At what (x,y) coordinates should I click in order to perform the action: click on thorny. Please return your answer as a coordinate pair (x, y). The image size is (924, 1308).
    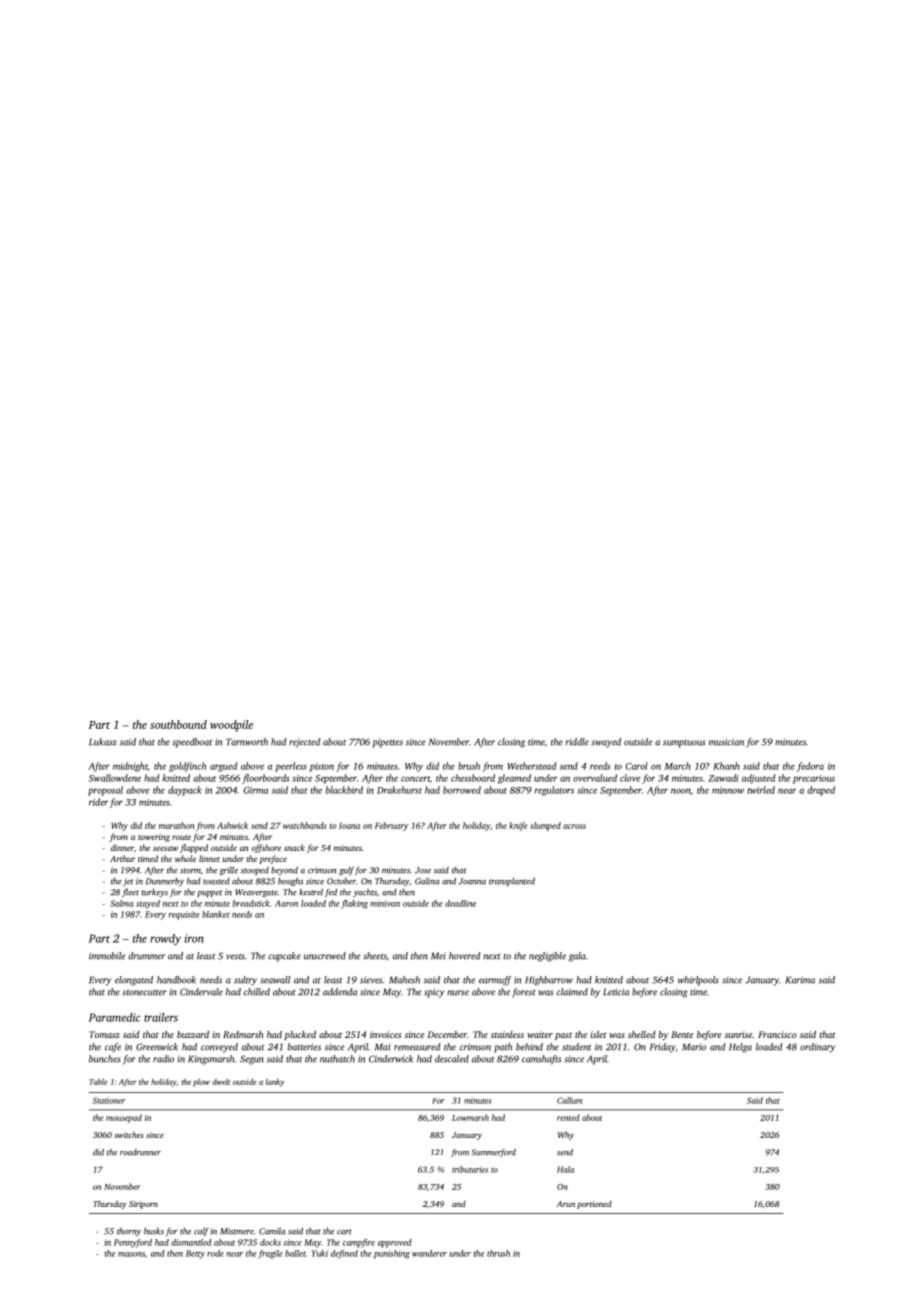
    Looking at the image, I should click on (129, 1232).
